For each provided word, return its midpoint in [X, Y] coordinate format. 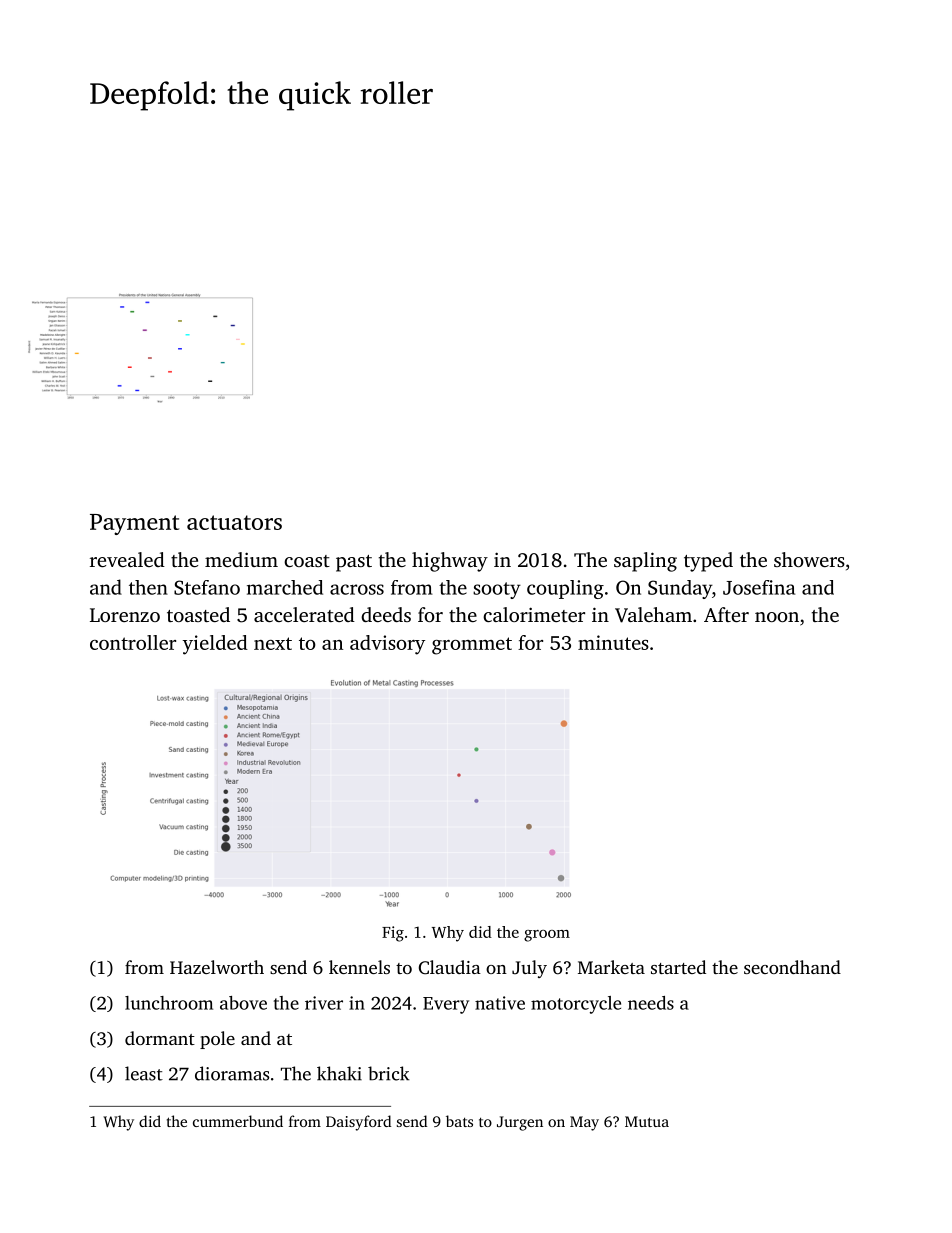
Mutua [647, 1121]
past [354, 563]
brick [389, 1073]
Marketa [611, 967]
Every [446, 1005]
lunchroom [169, 1003]
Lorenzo [125, 615]
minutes [613, 642]
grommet [472, 646]
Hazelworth [217, 967]
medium [241, 559]
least [144, 1073]
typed [708, 562]
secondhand [792, 967]
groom [547, 936]
